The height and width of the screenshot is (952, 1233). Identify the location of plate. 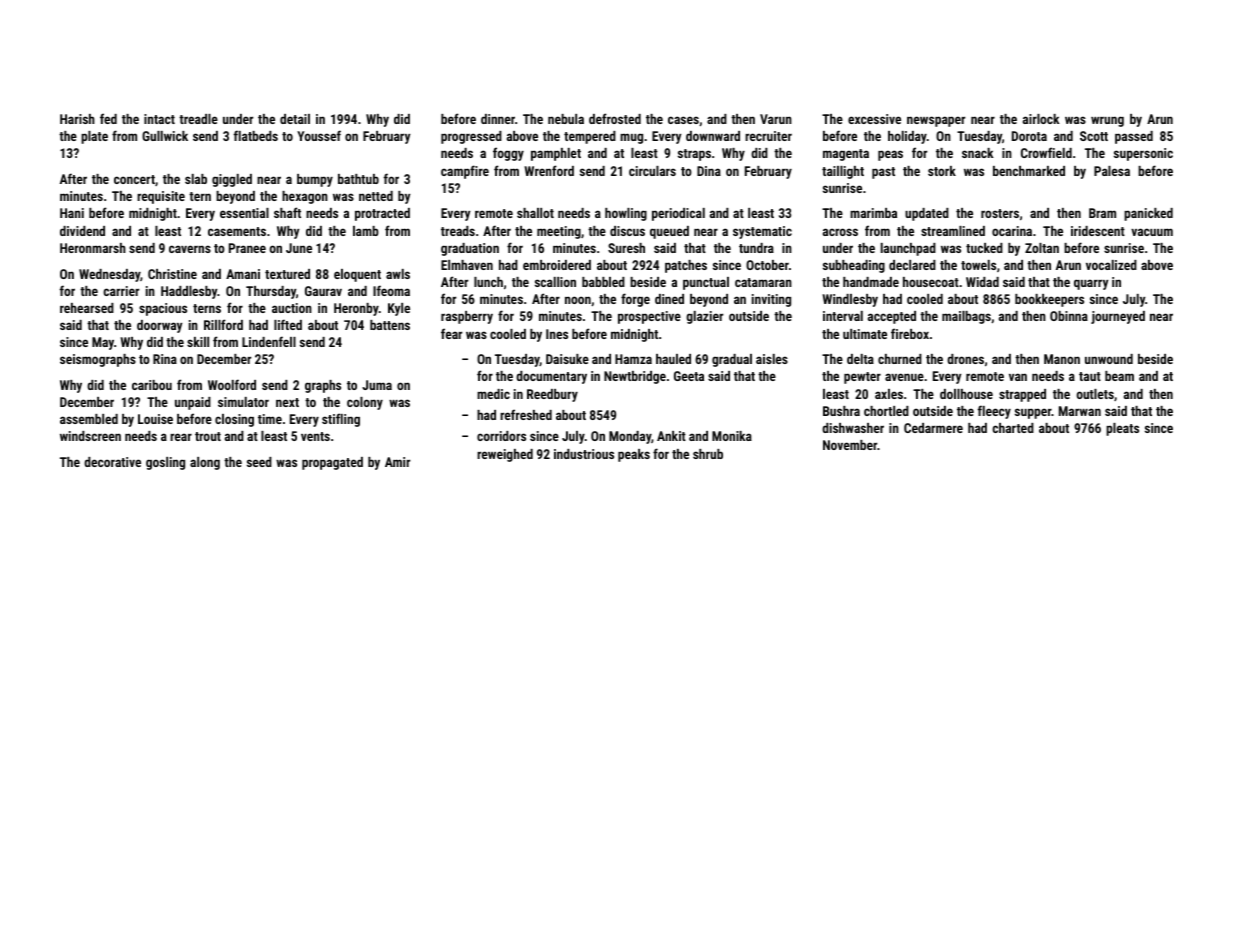
(94, 137).
